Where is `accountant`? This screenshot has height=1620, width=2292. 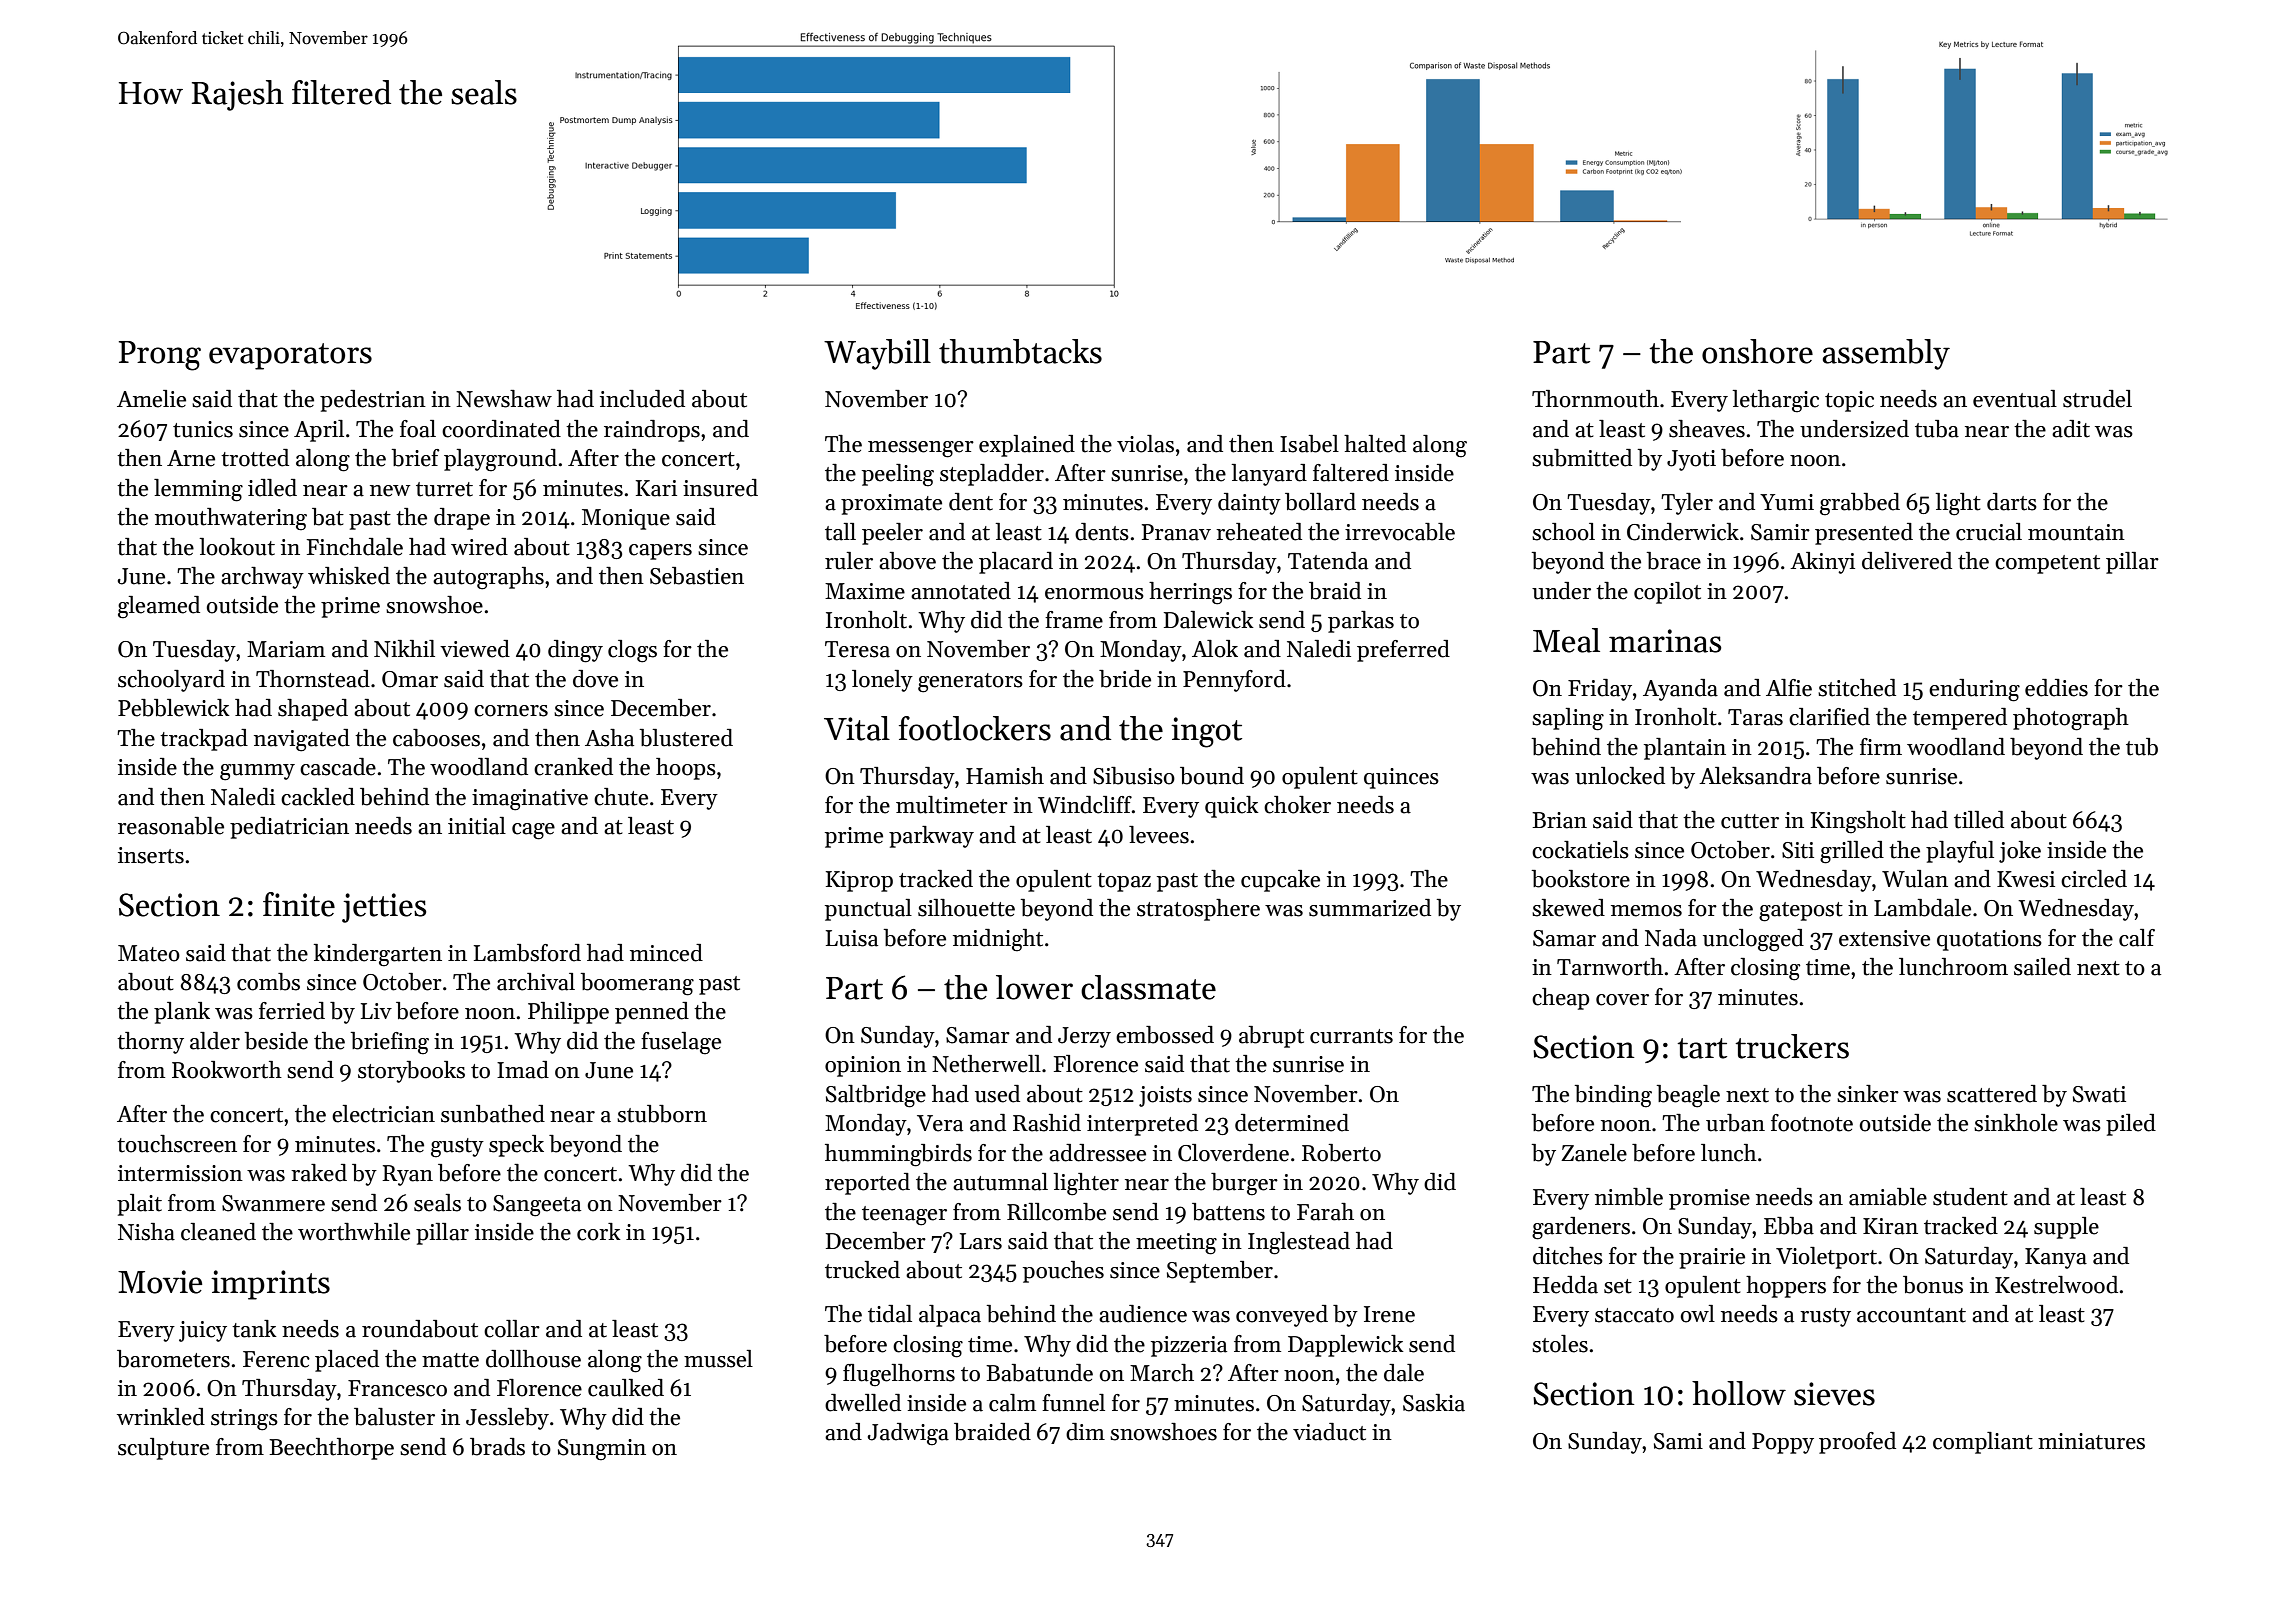
accountant is located at coordinates (1911, 1315).
